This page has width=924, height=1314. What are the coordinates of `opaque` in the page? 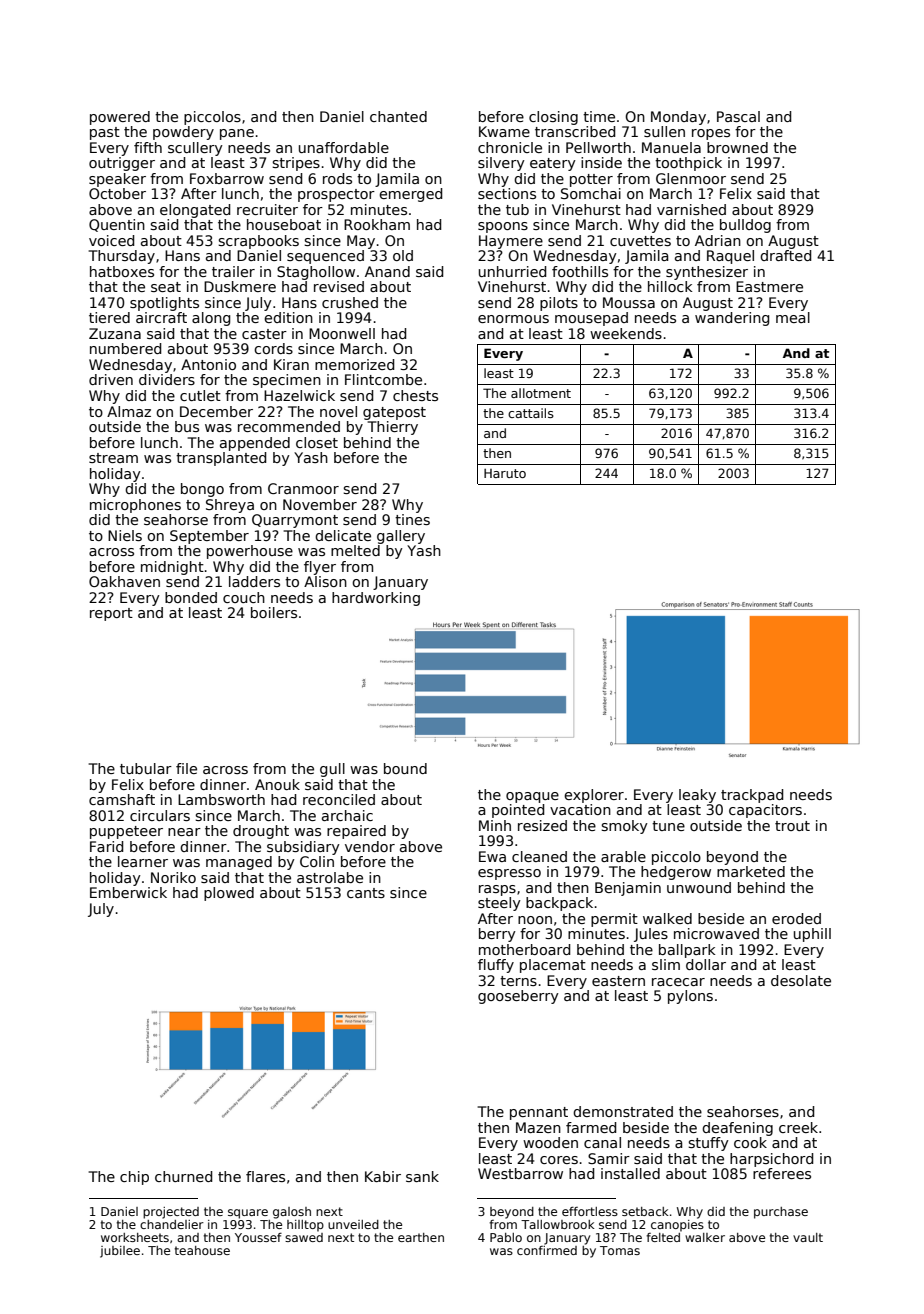 It's located at (532, 797).
